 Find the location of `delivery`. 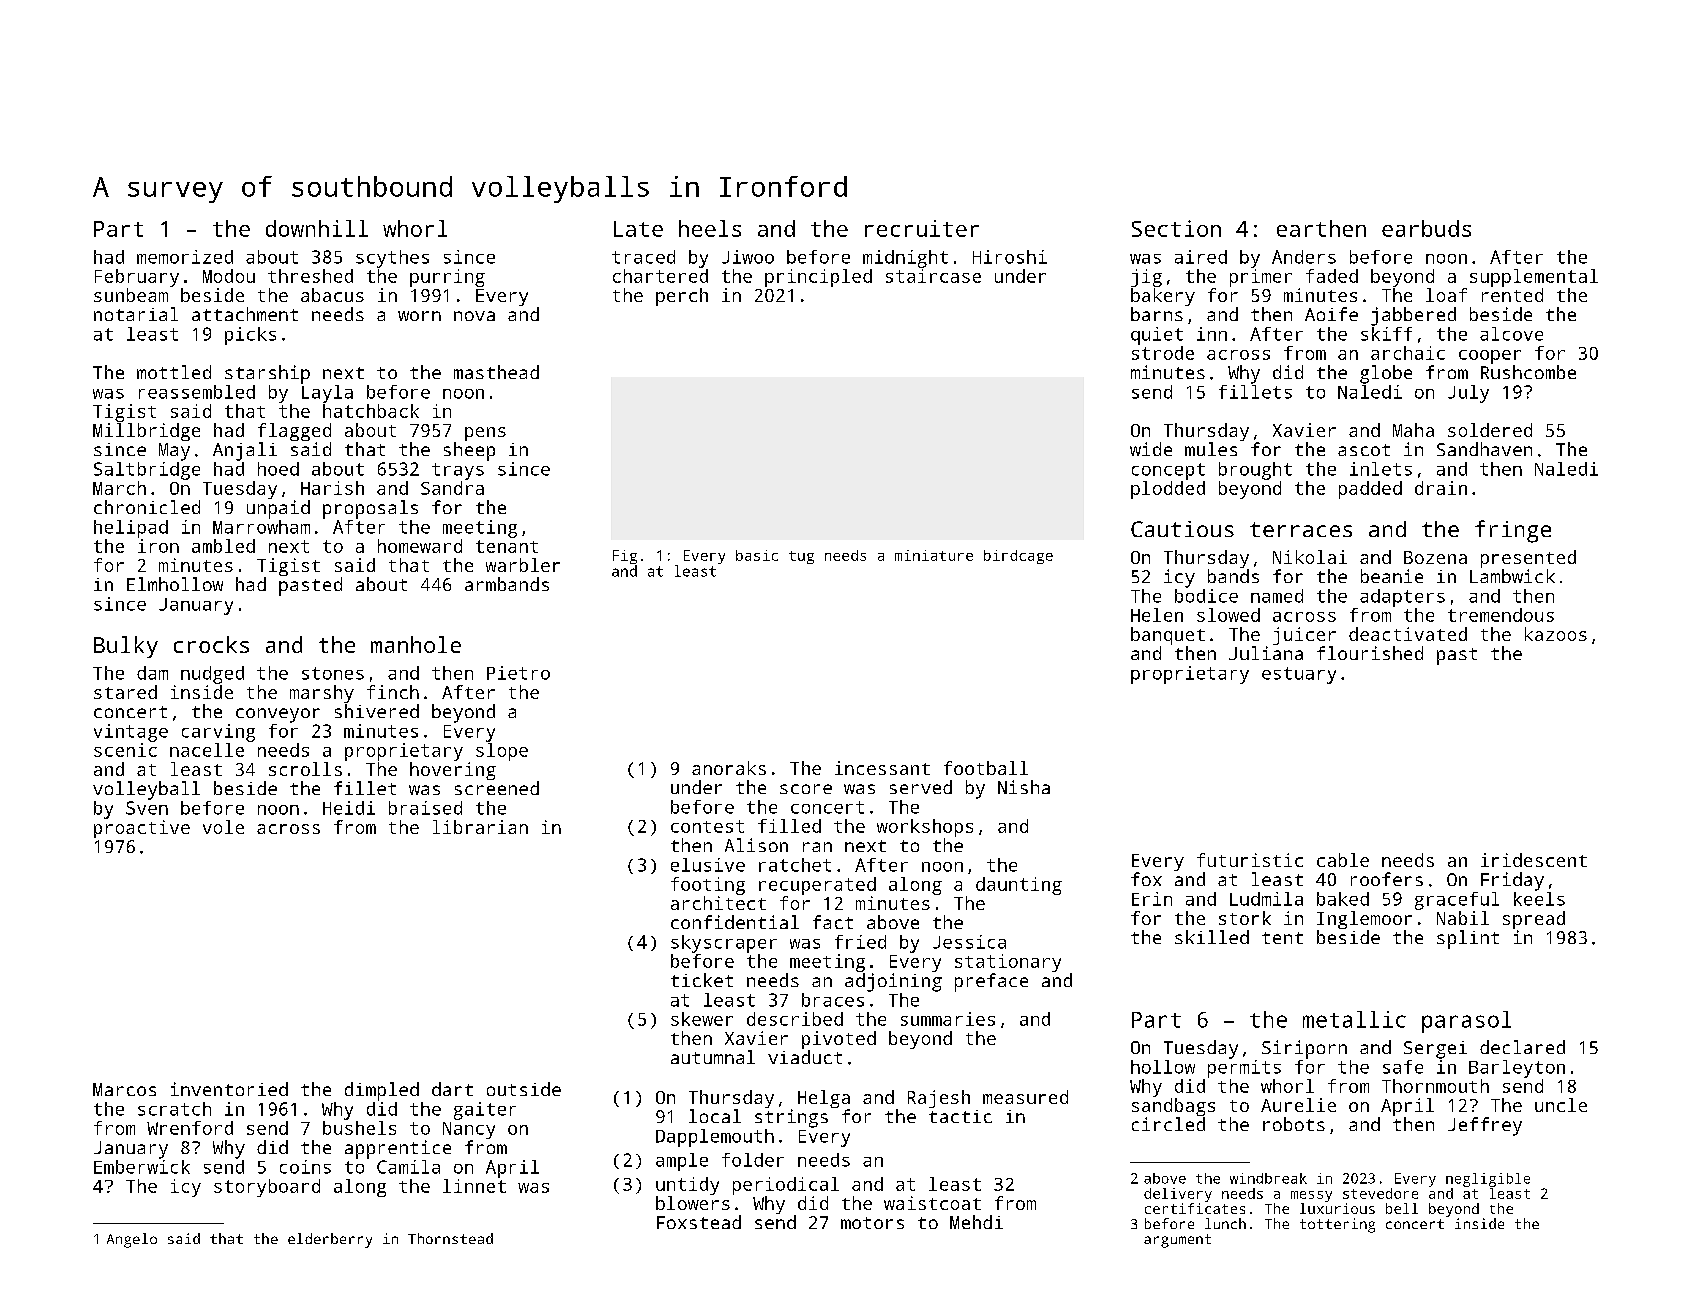

delivery is located at coordinates (1178, 1195).
